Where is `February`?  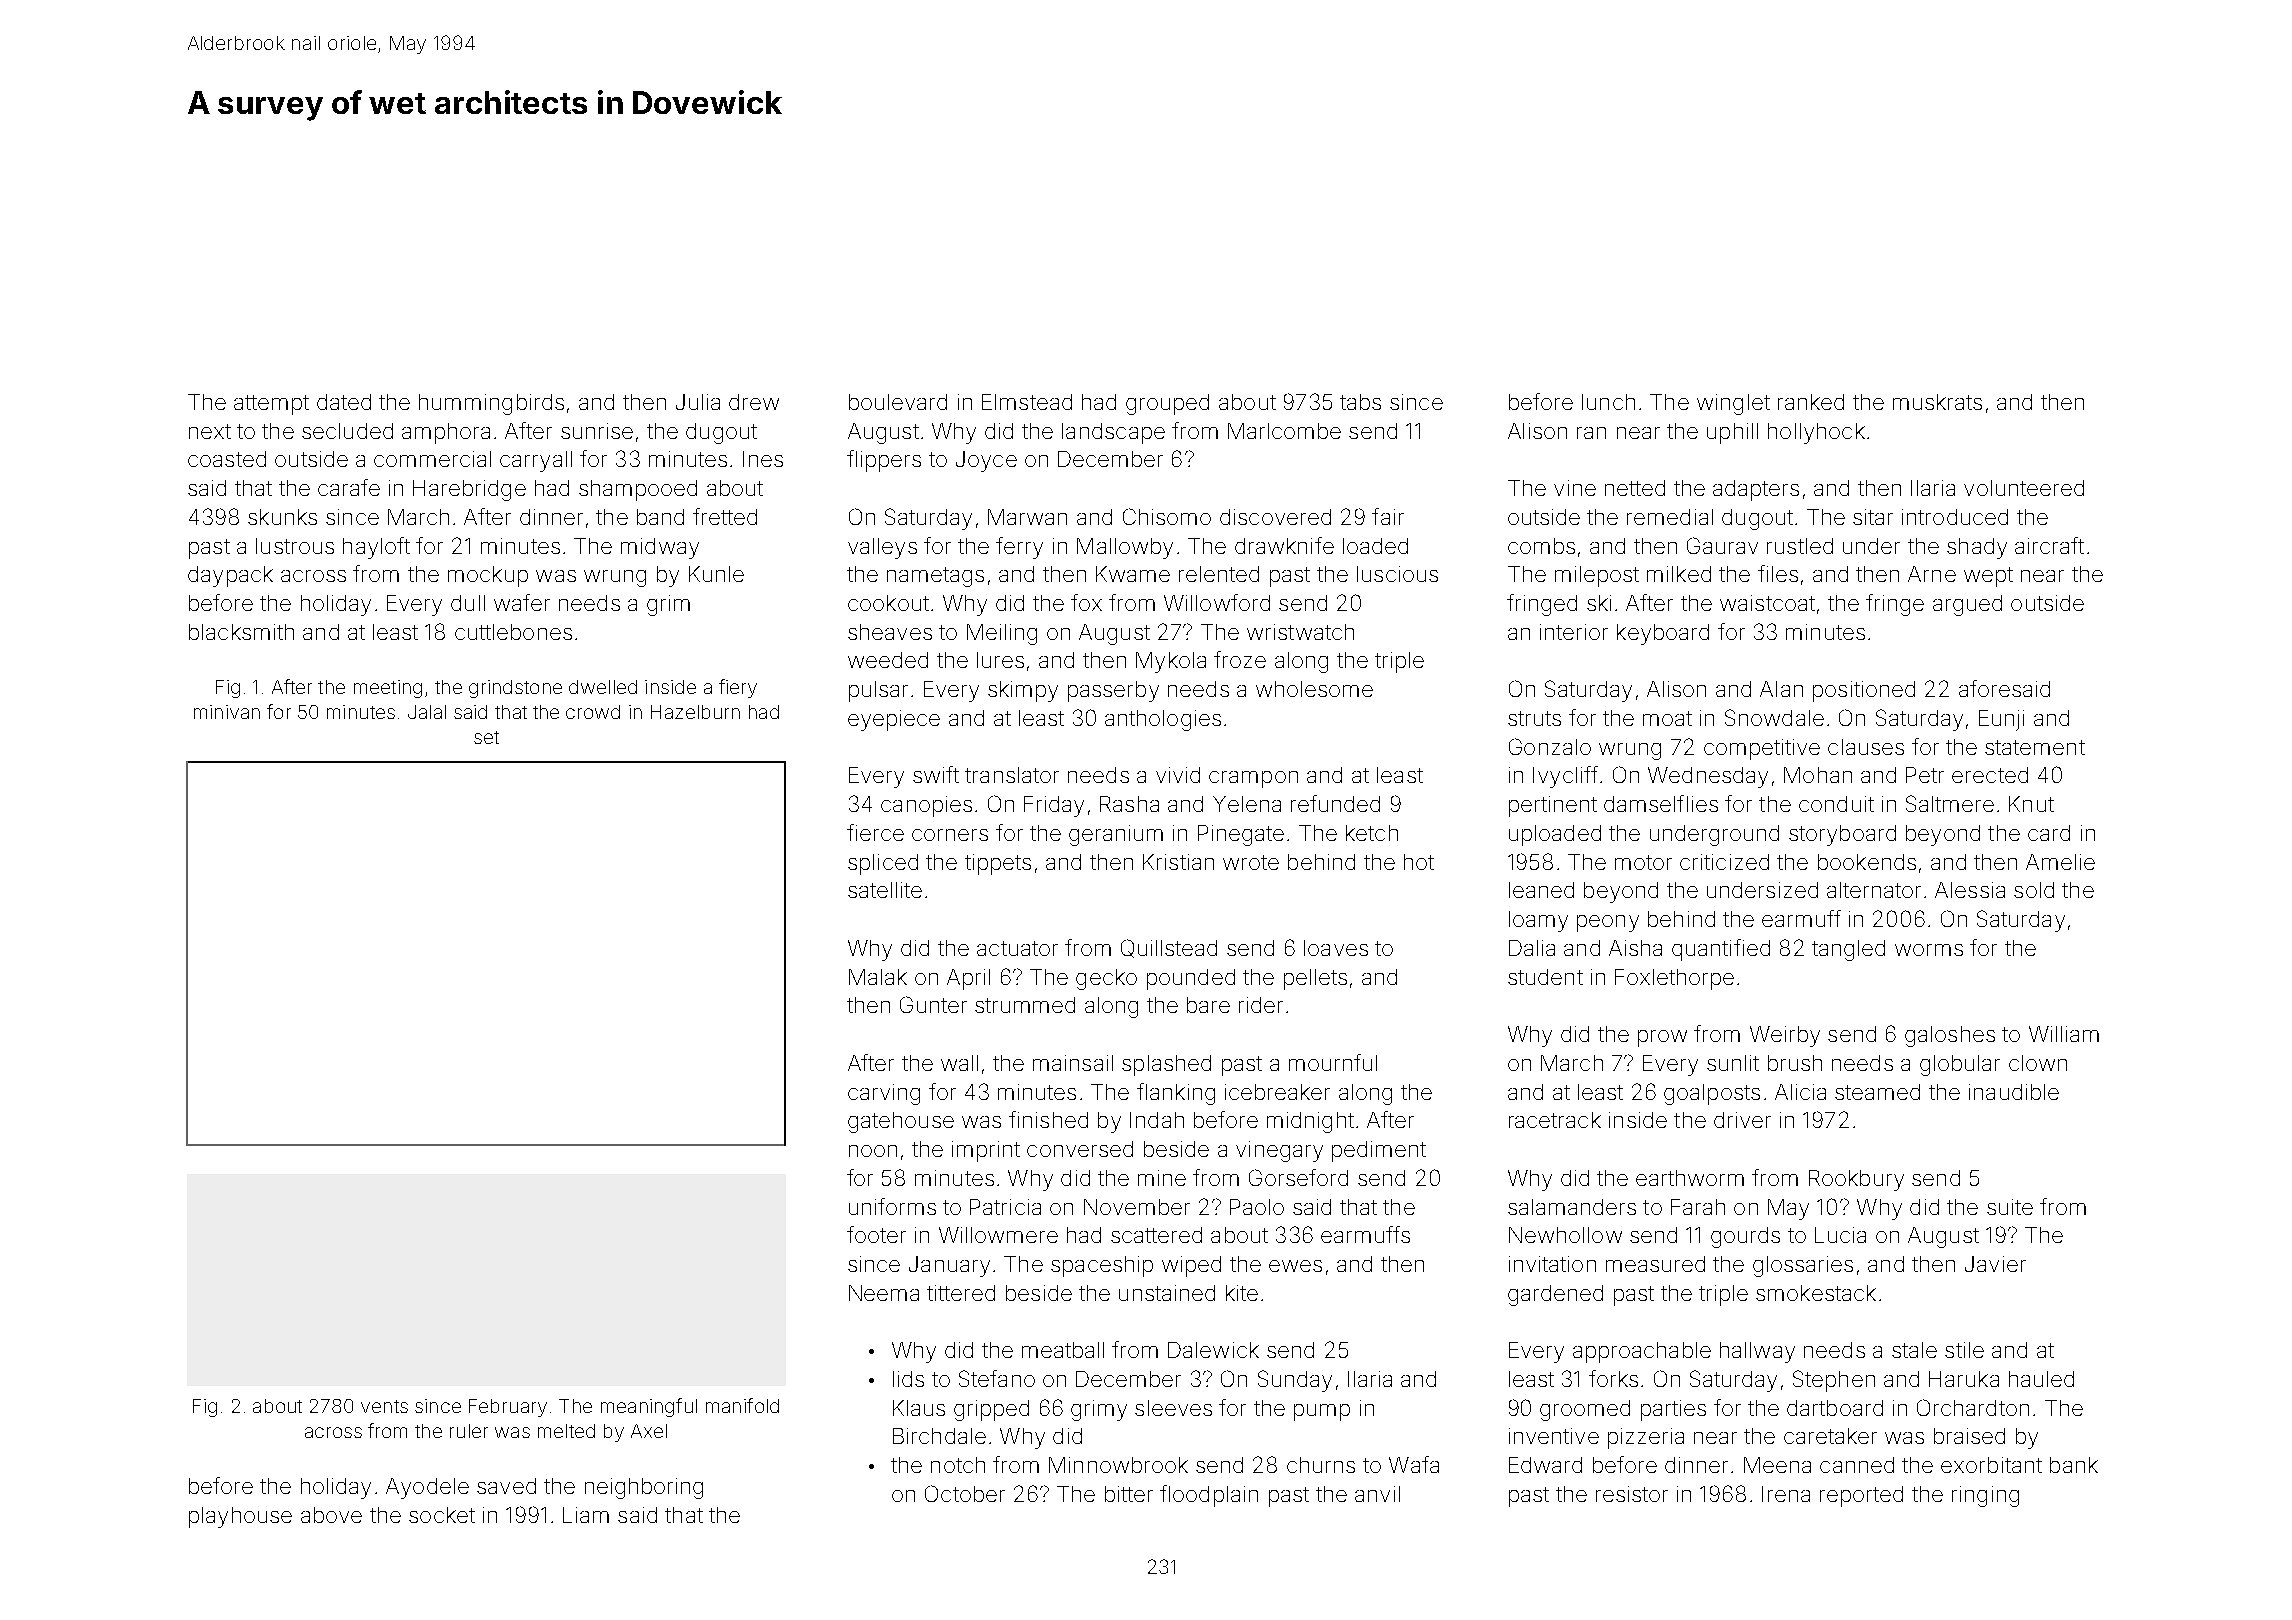
February is located at coordinates (508, 1408).
